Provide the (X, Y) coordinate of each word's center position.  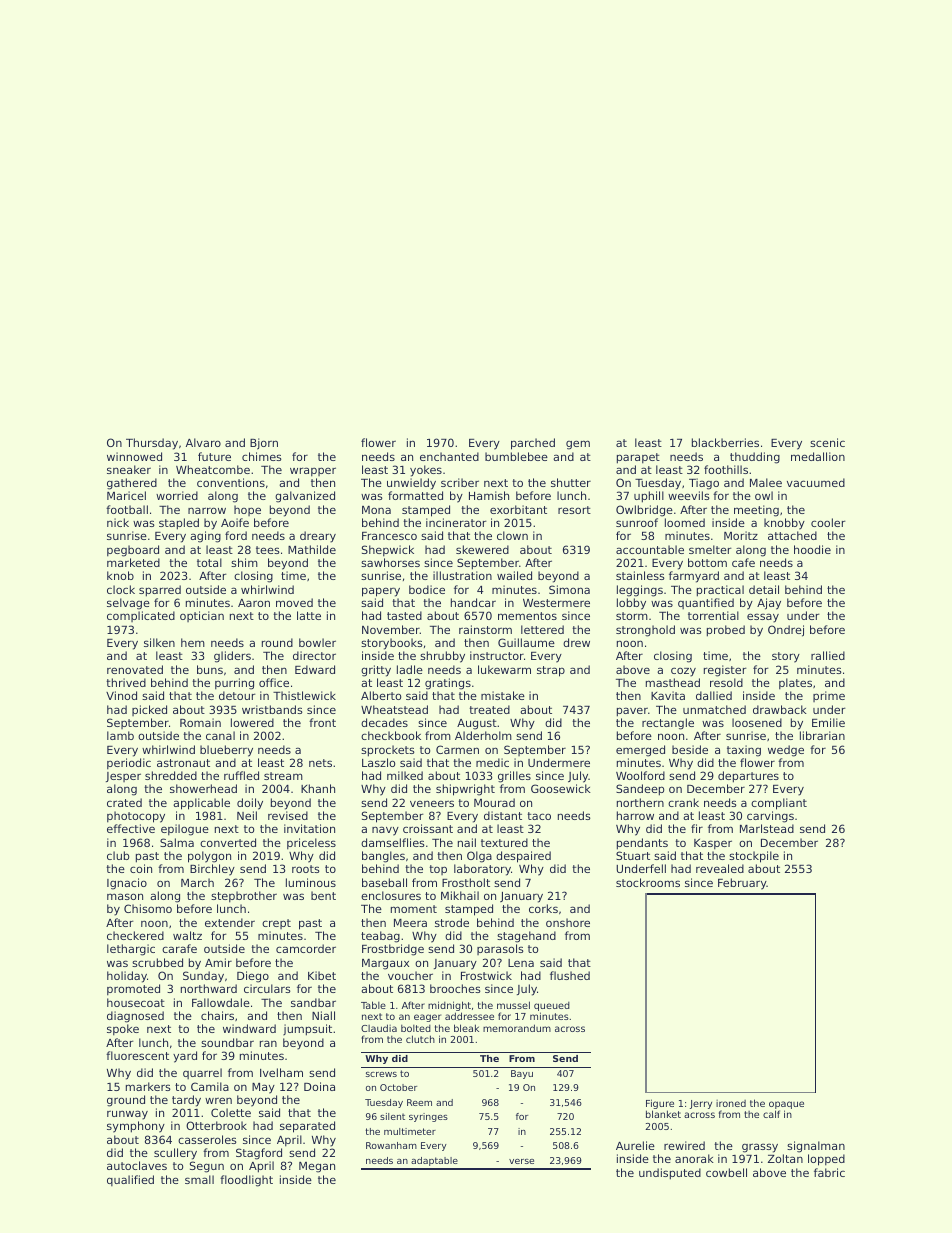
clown (512, 535)
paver (632, 712)
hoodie (812, 549)
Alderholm (483, 735)
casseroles (207, 1139)
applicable (201, 804)
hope (247, 510)
